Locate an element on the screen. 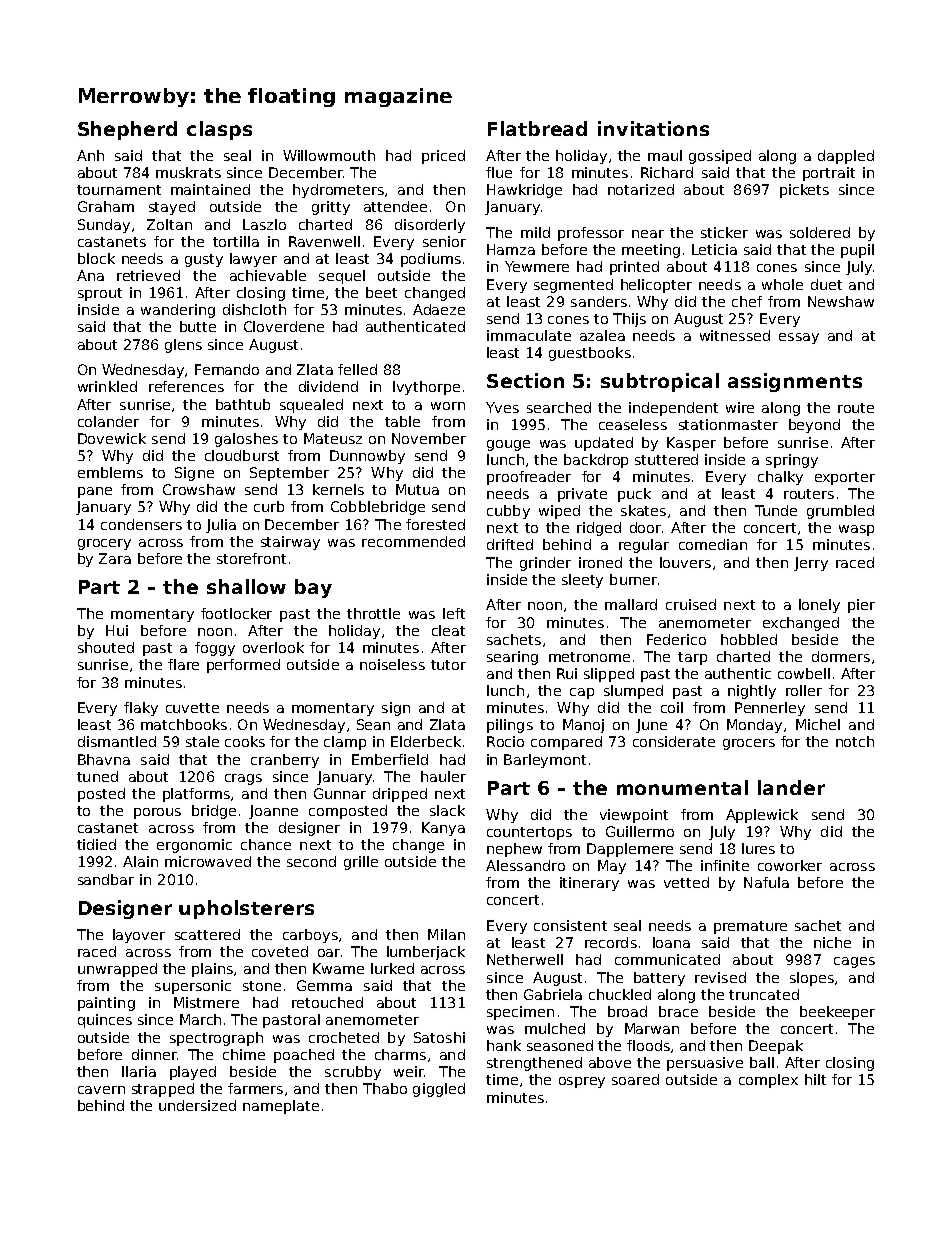  dappled is located at coordinates (846, 157).
